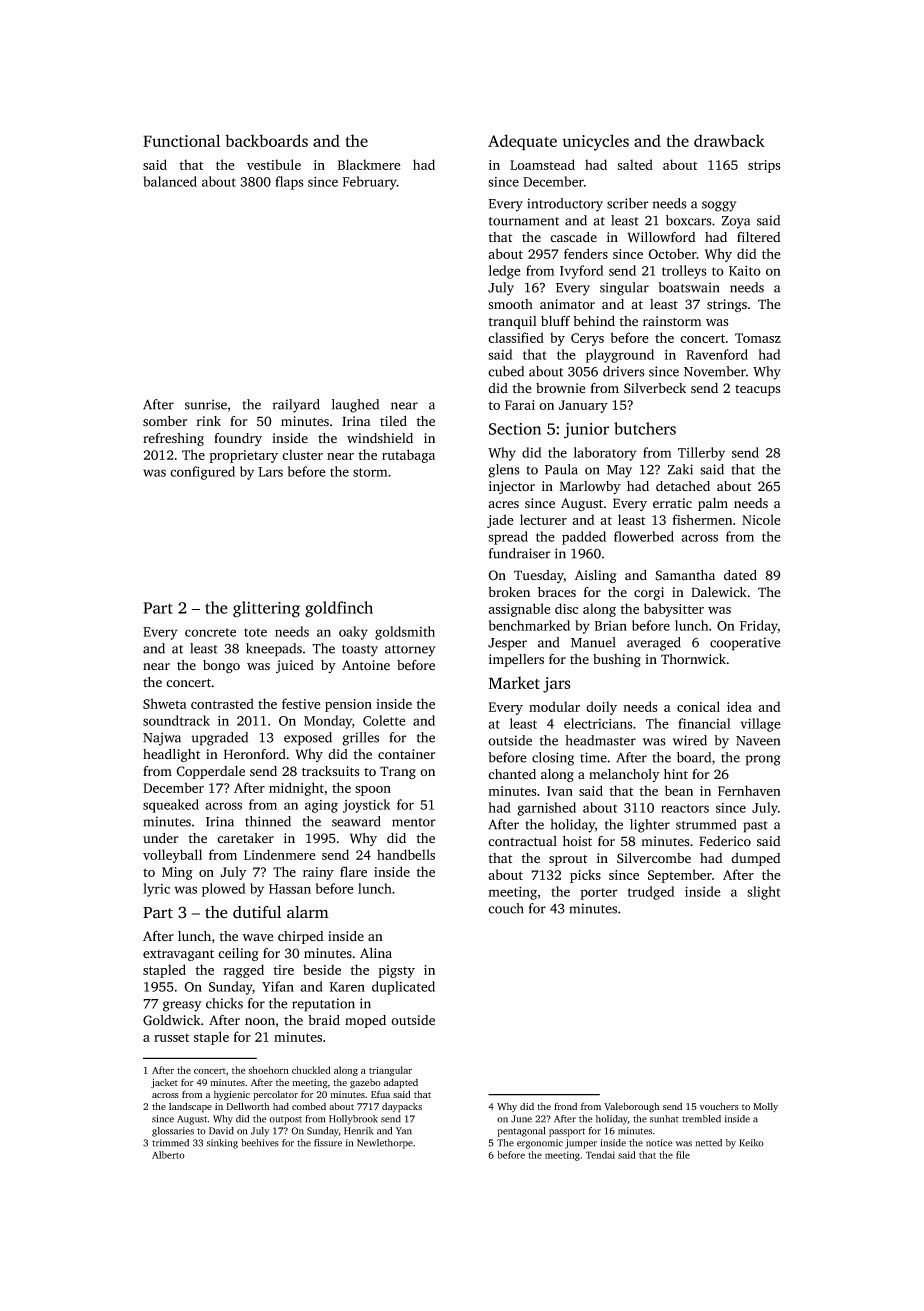  Describe the element at coordinates (729, 140) in the document. I see `drawback` at that location.
